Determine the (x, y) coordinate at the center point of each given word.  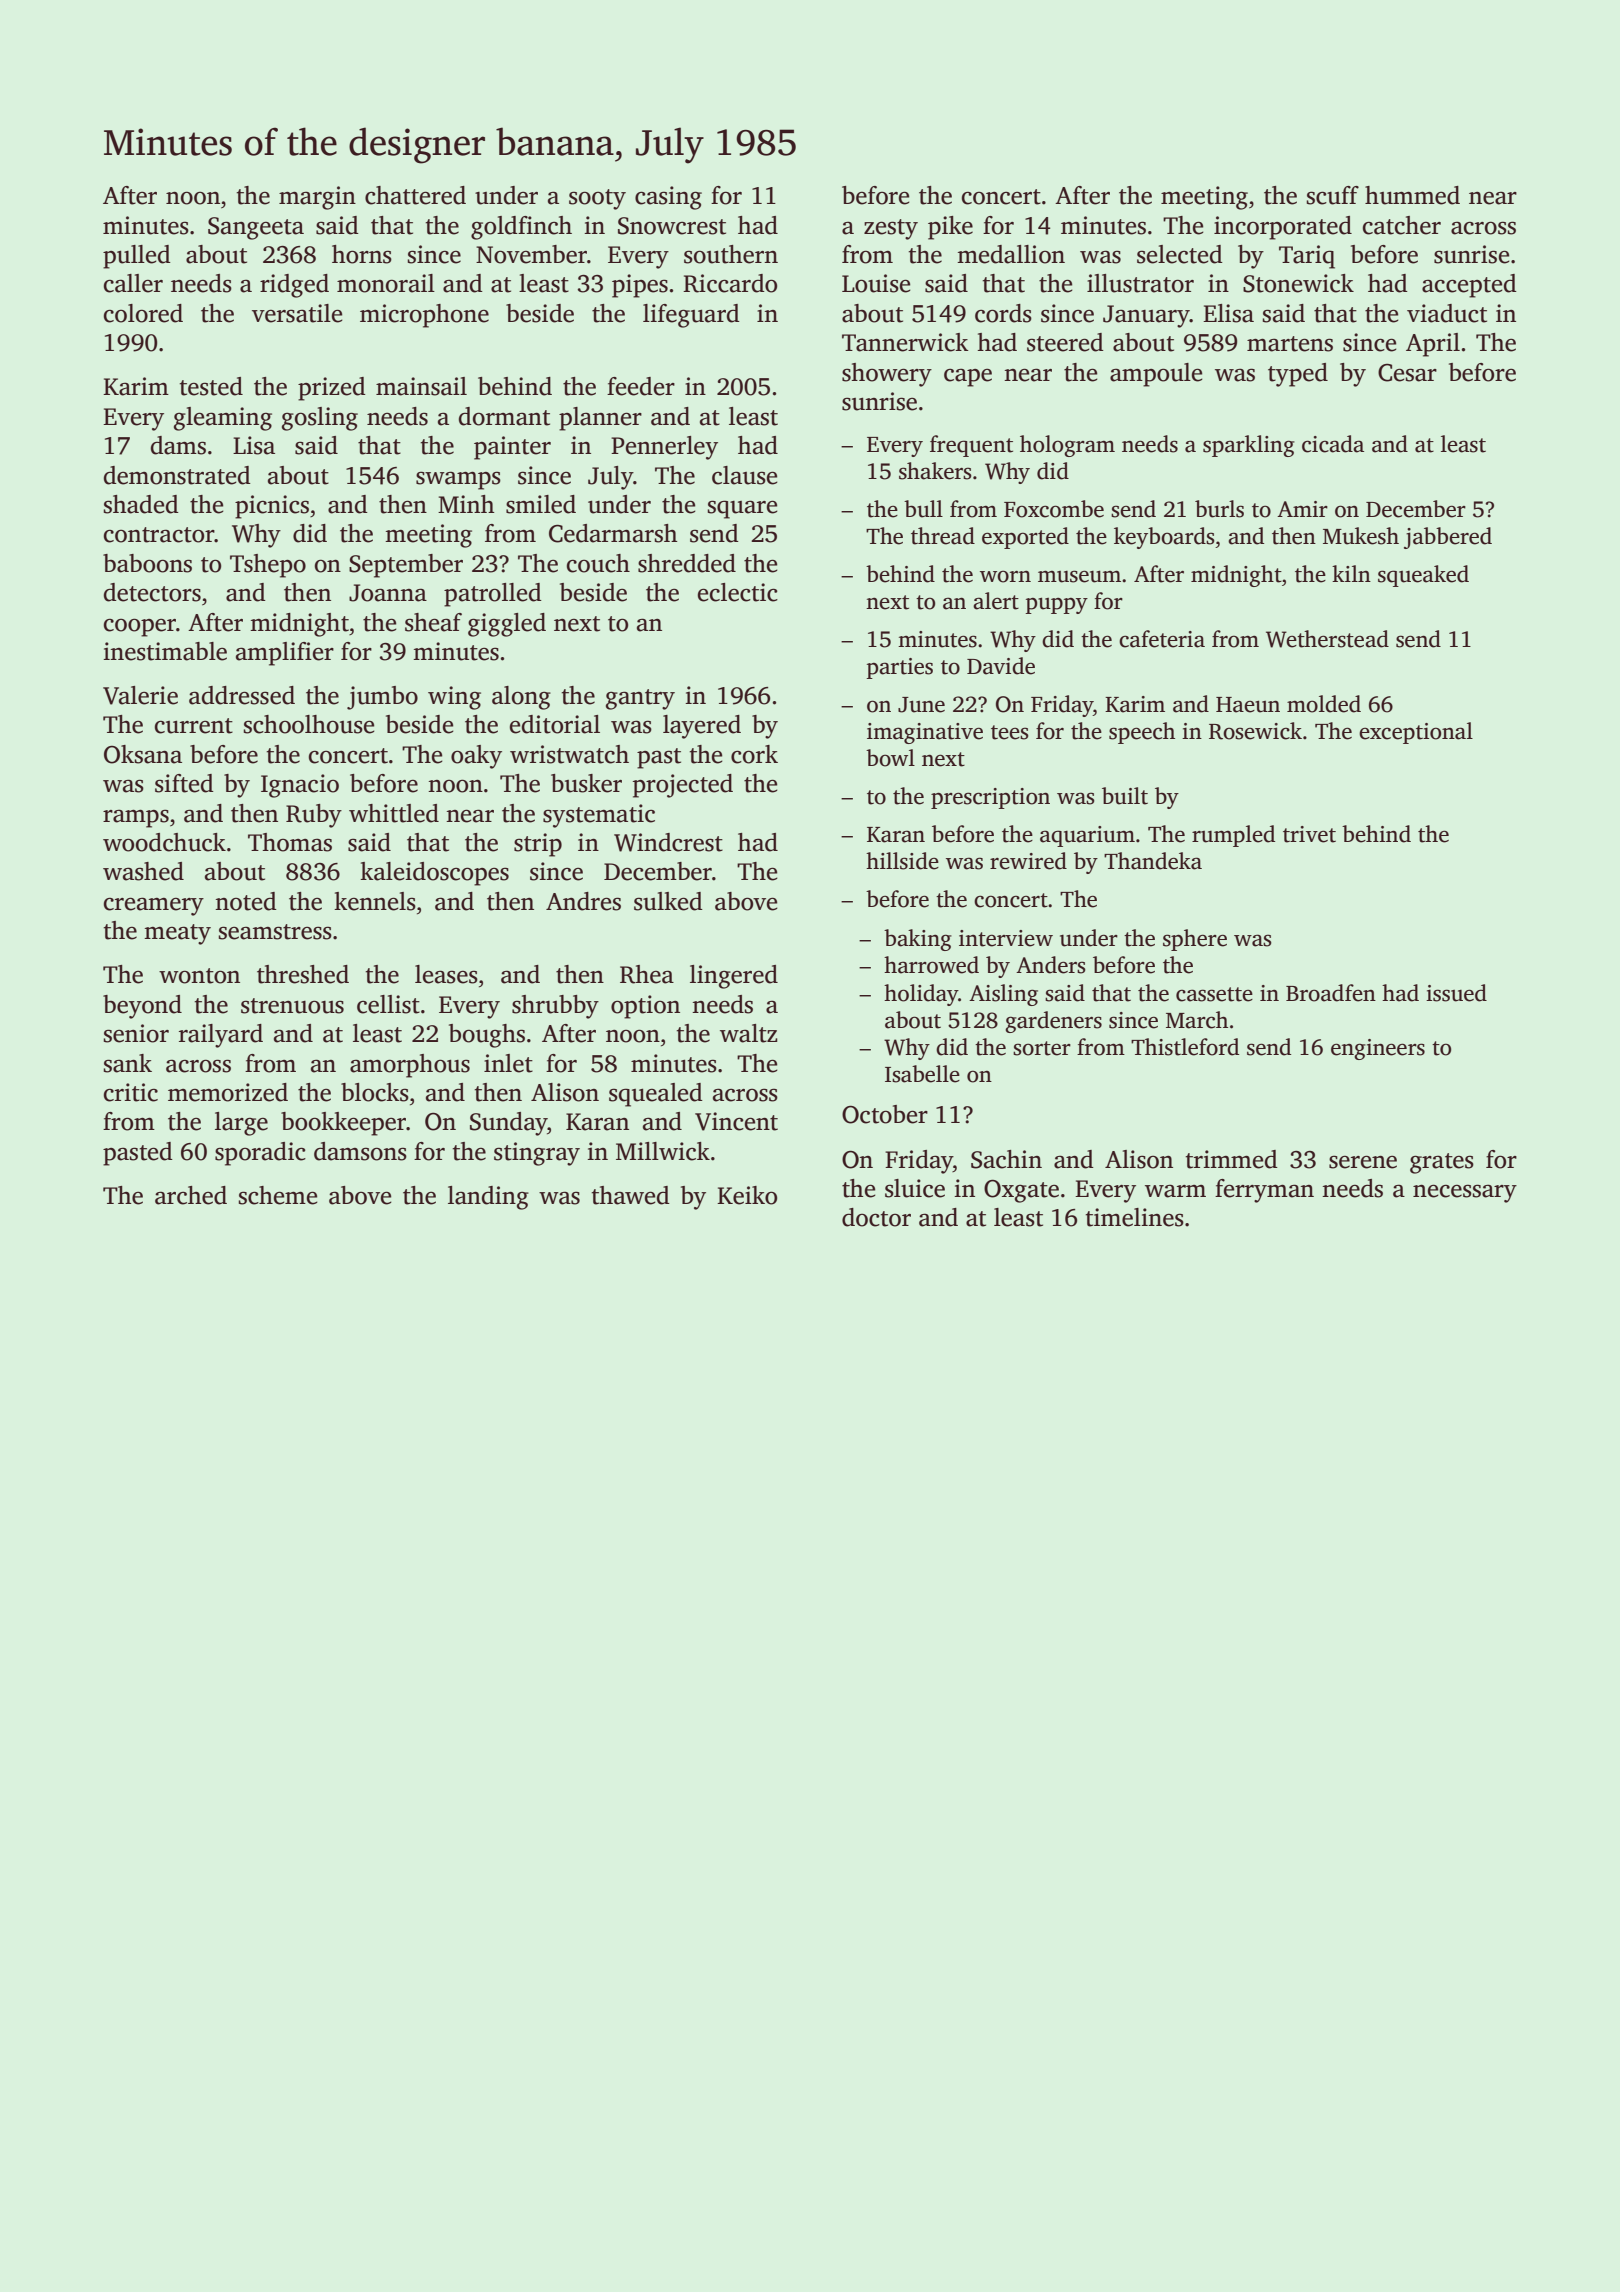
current (194, 726)
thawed (631, 1195)
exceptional (1416, 733)
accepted (1469, 286)
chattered (415, 195)
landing (488, 1198)
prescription (990, 798)
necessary (1465, 1193)
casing (668, 198)
